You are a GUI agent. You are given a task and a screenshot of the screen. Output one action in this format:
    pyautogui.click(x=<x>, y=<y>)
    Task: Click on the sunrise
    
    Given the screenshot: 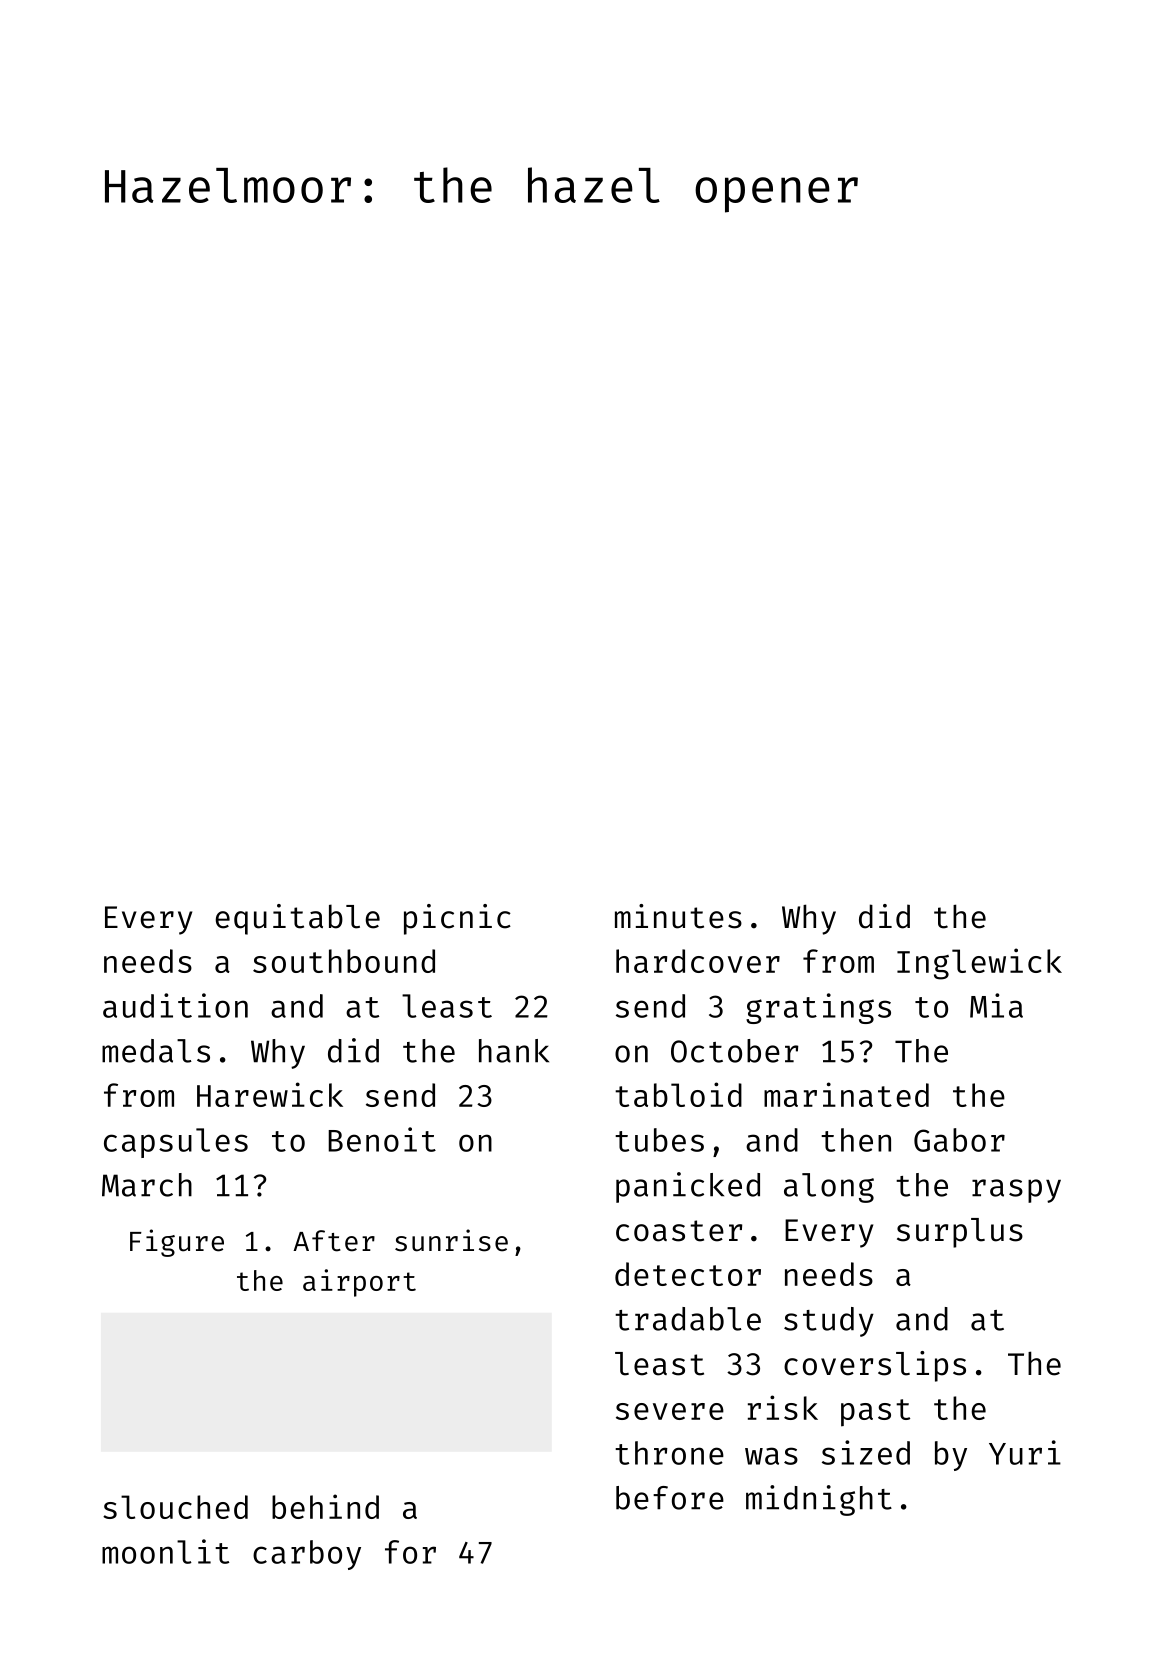 What is the action you would take?
    pyautogui.click(x=451, y=1240)
